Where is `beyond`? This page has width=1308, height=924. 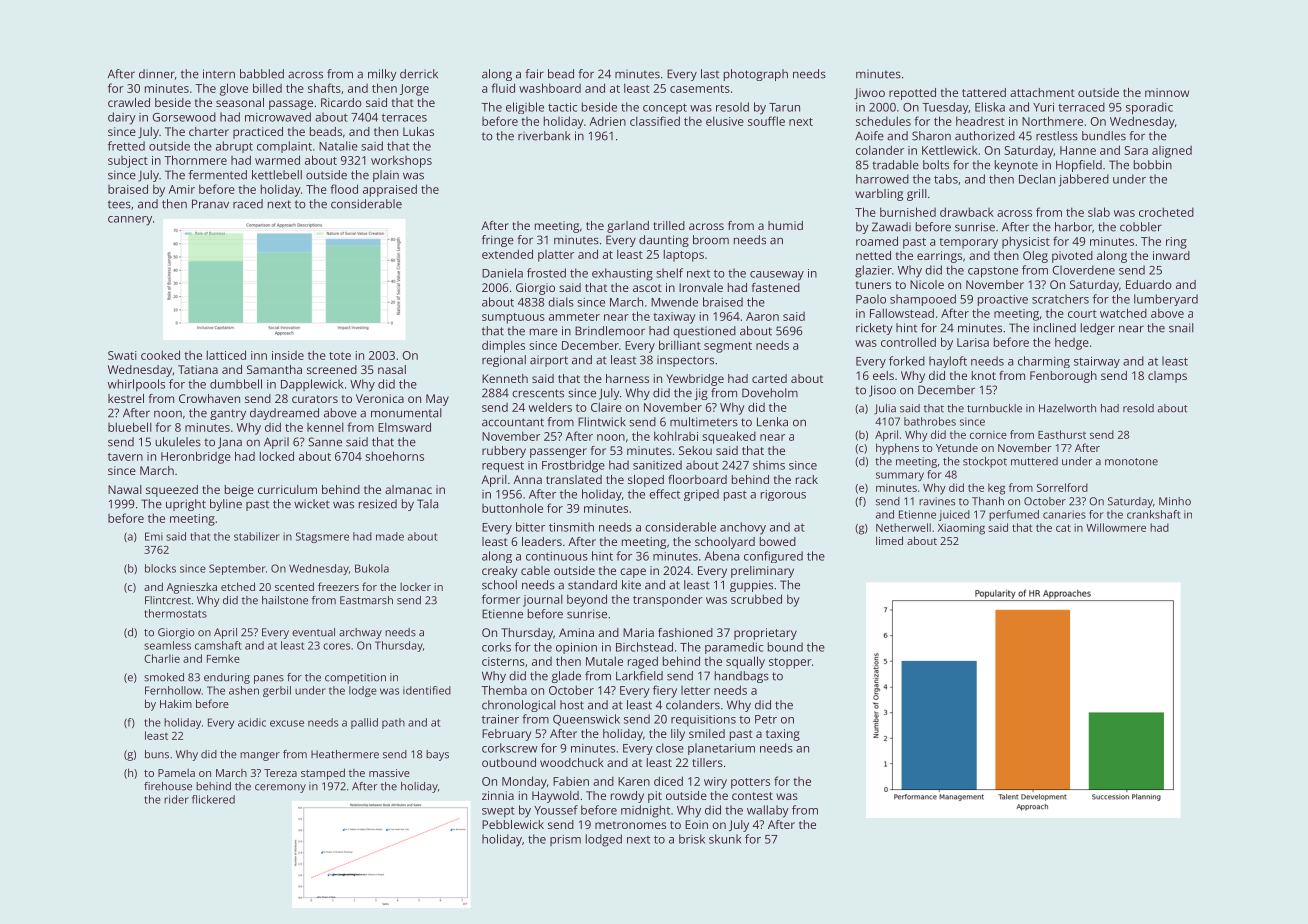
beyond is located at coordinates (587, 600).
